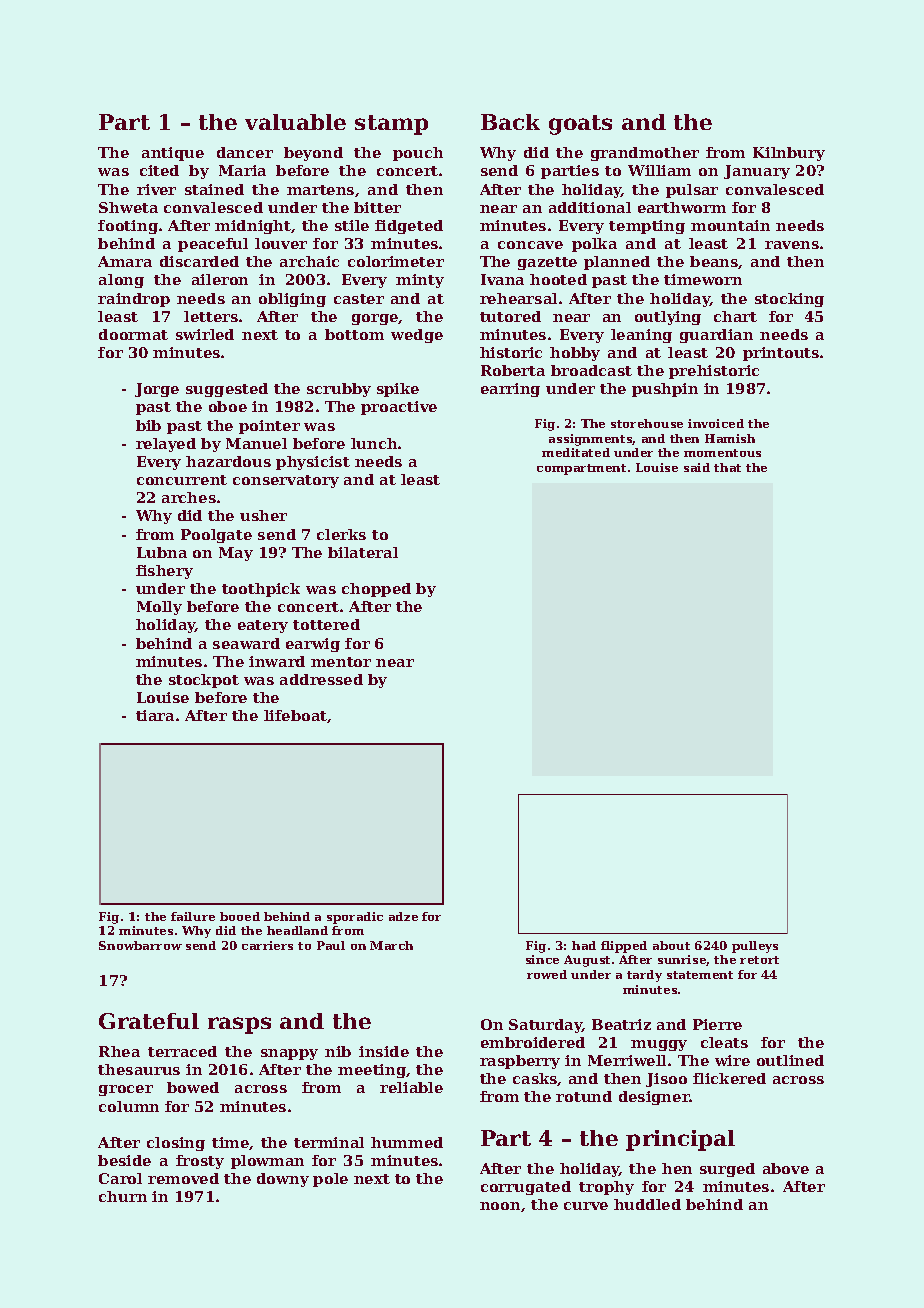 Image resolution: width=924 pixels, height=1308 pixels. I want to click on meditated, so click(576, 452).
